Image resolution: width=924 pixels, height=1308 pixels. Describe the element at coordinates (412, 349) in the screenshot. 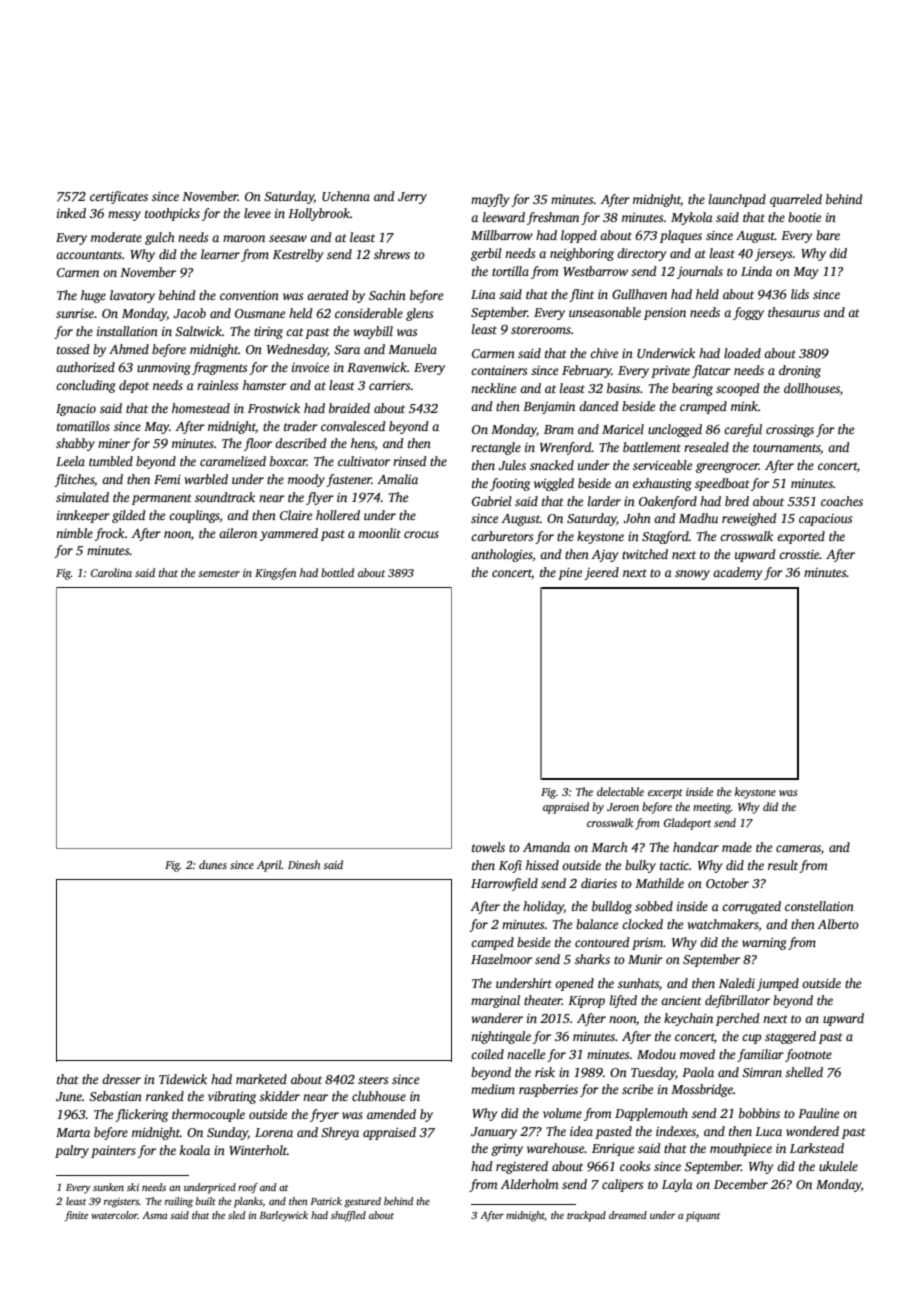

I see `Manuela` at that location.
